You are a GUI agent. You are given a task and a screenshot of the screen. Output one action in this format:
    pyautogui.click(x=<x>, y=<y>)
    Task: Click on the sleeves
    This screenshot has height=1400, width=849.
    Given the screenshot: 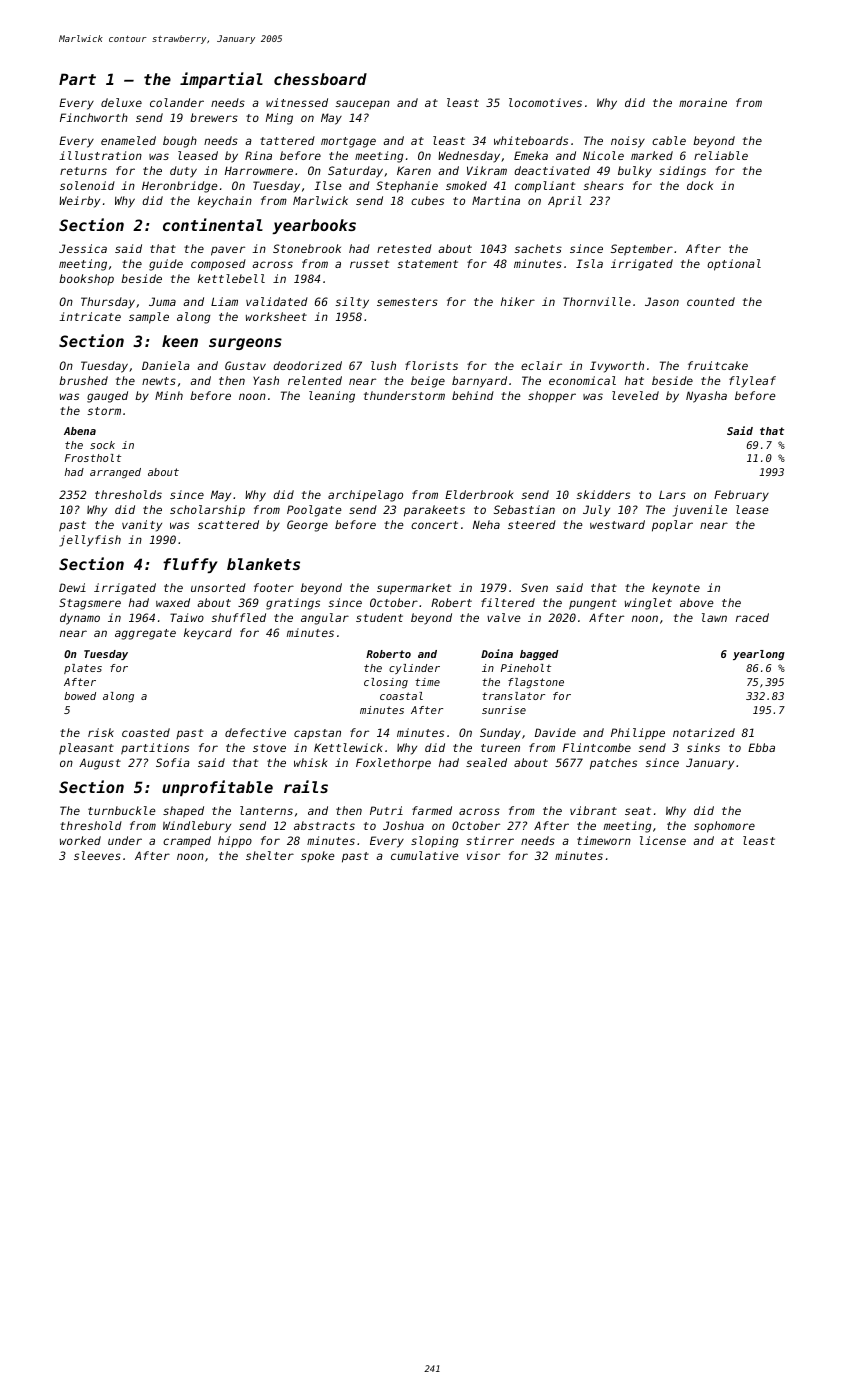 What is the action you would take?
    pyautogui.click(x=97, y=855)
